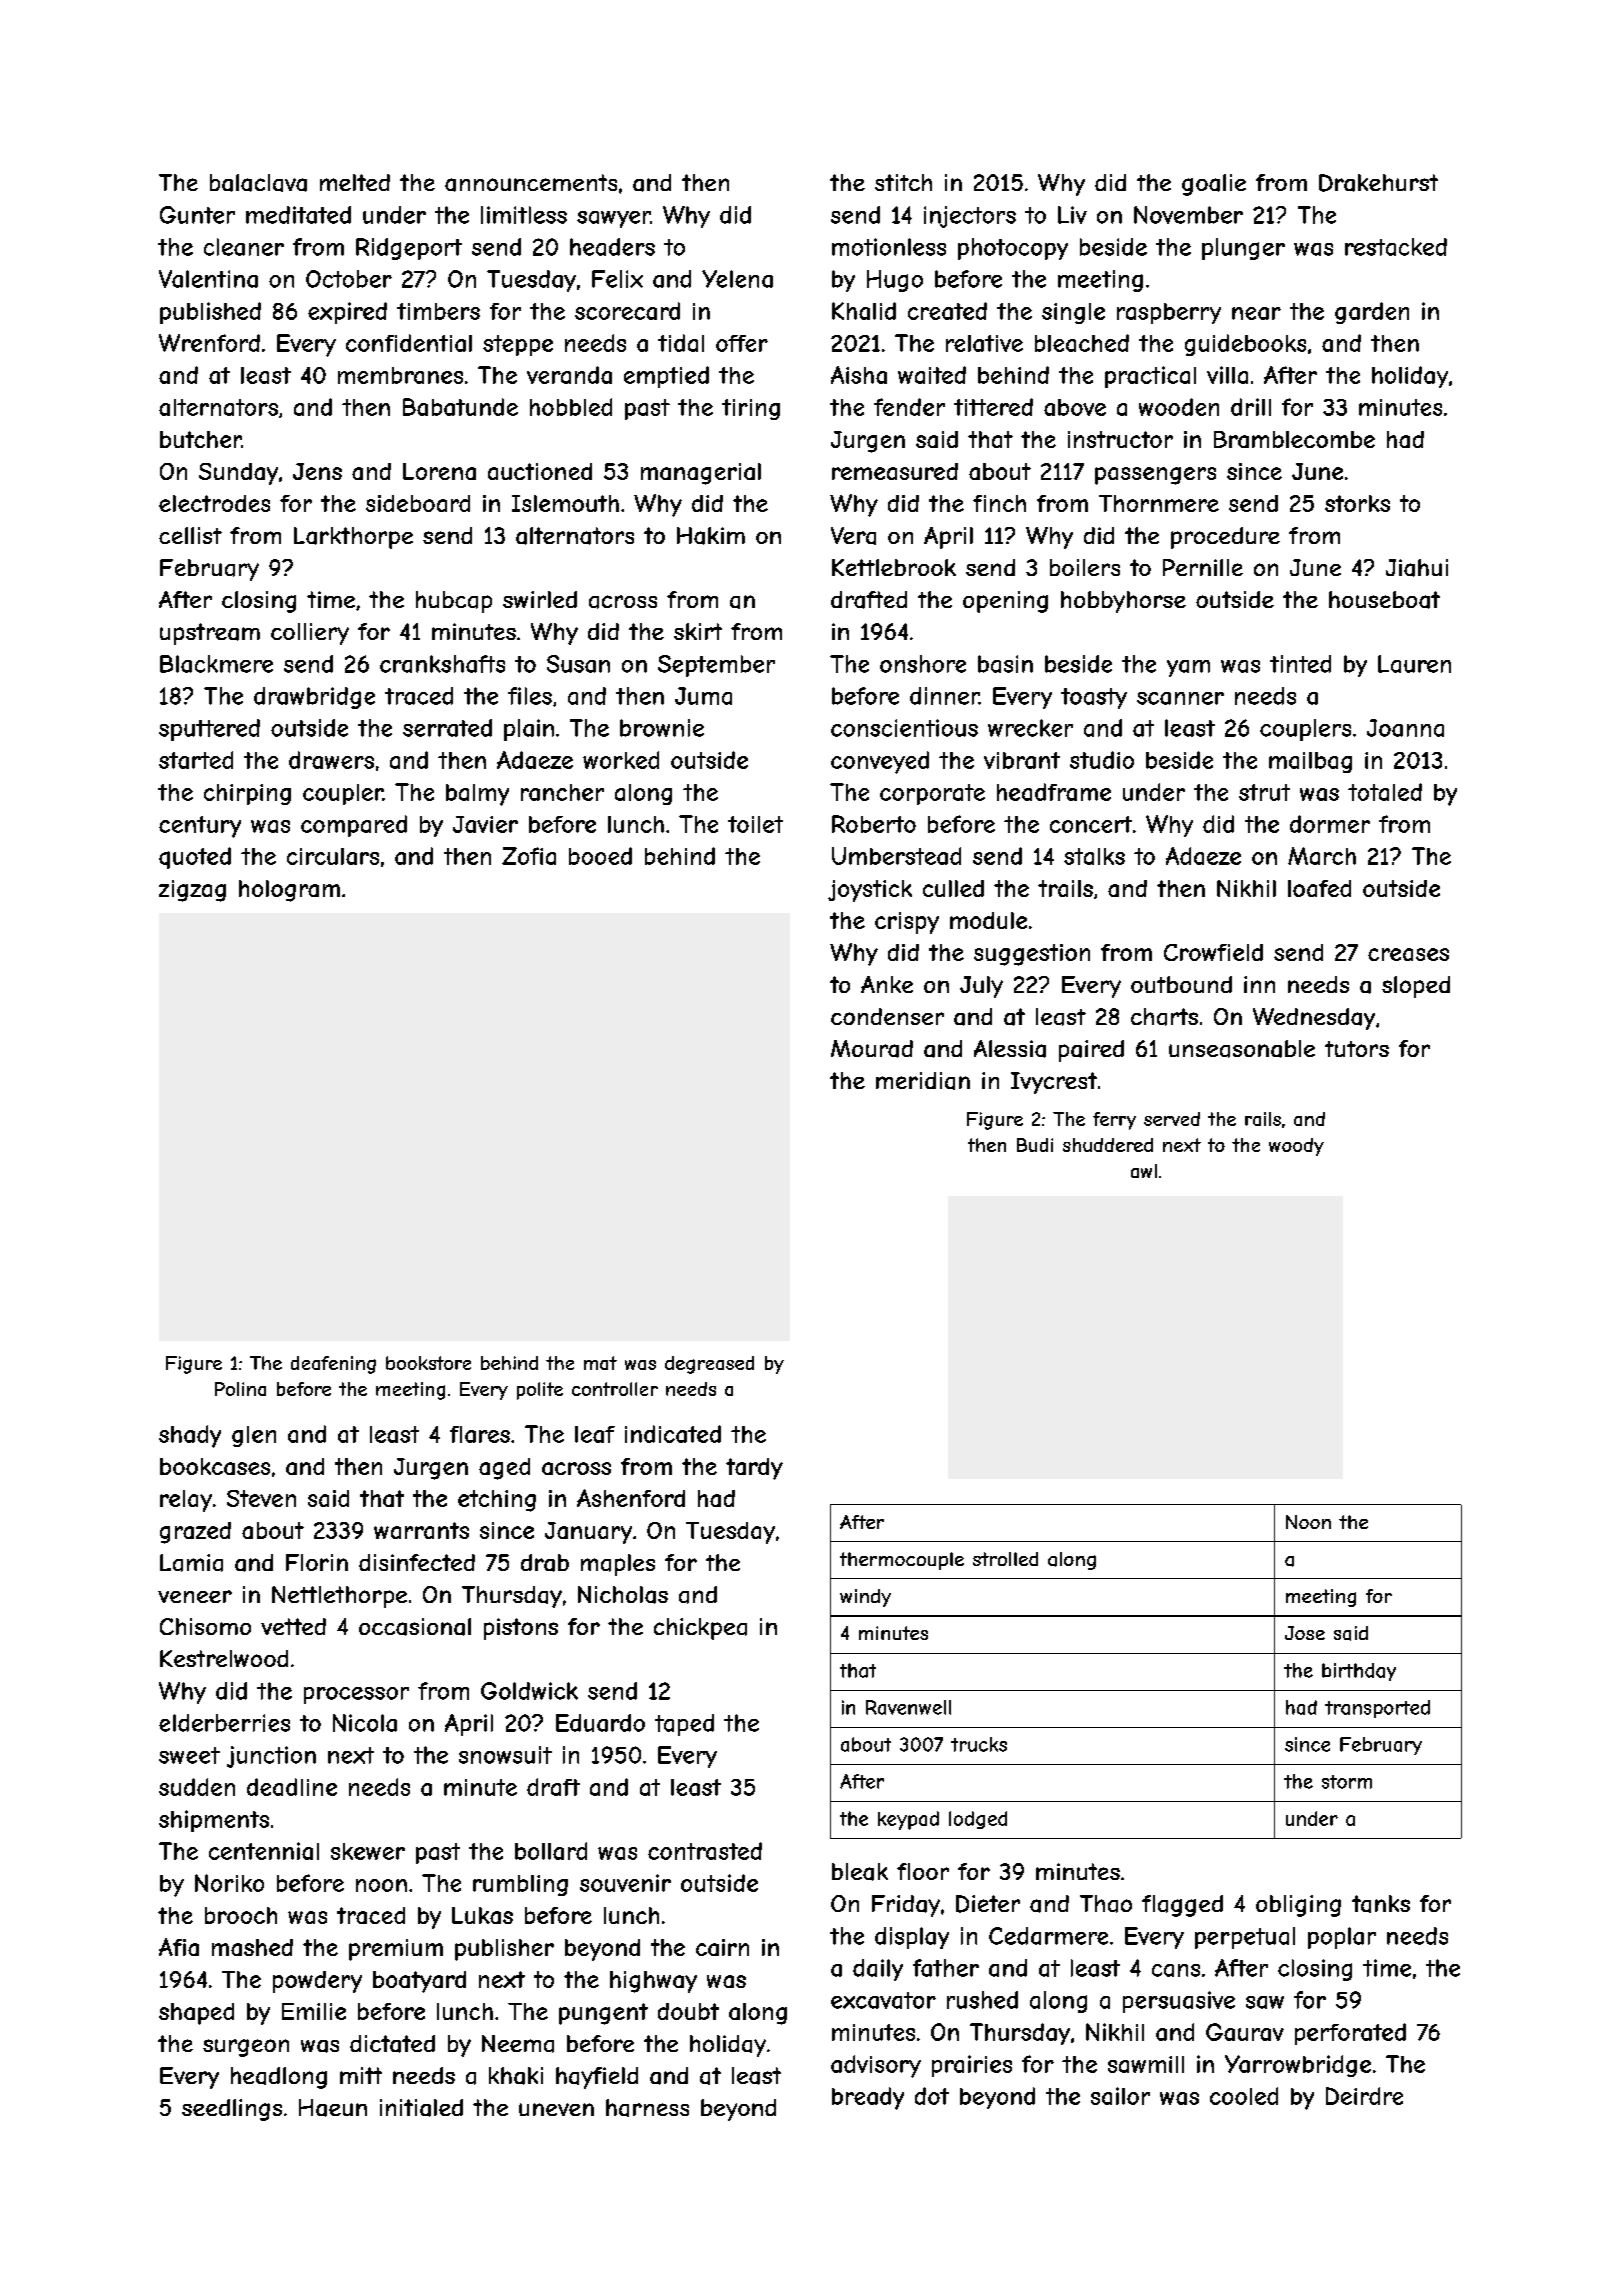  Describe the element at coordinates (1203, 567) in the screenshot. I see `Pernille` at that location.
